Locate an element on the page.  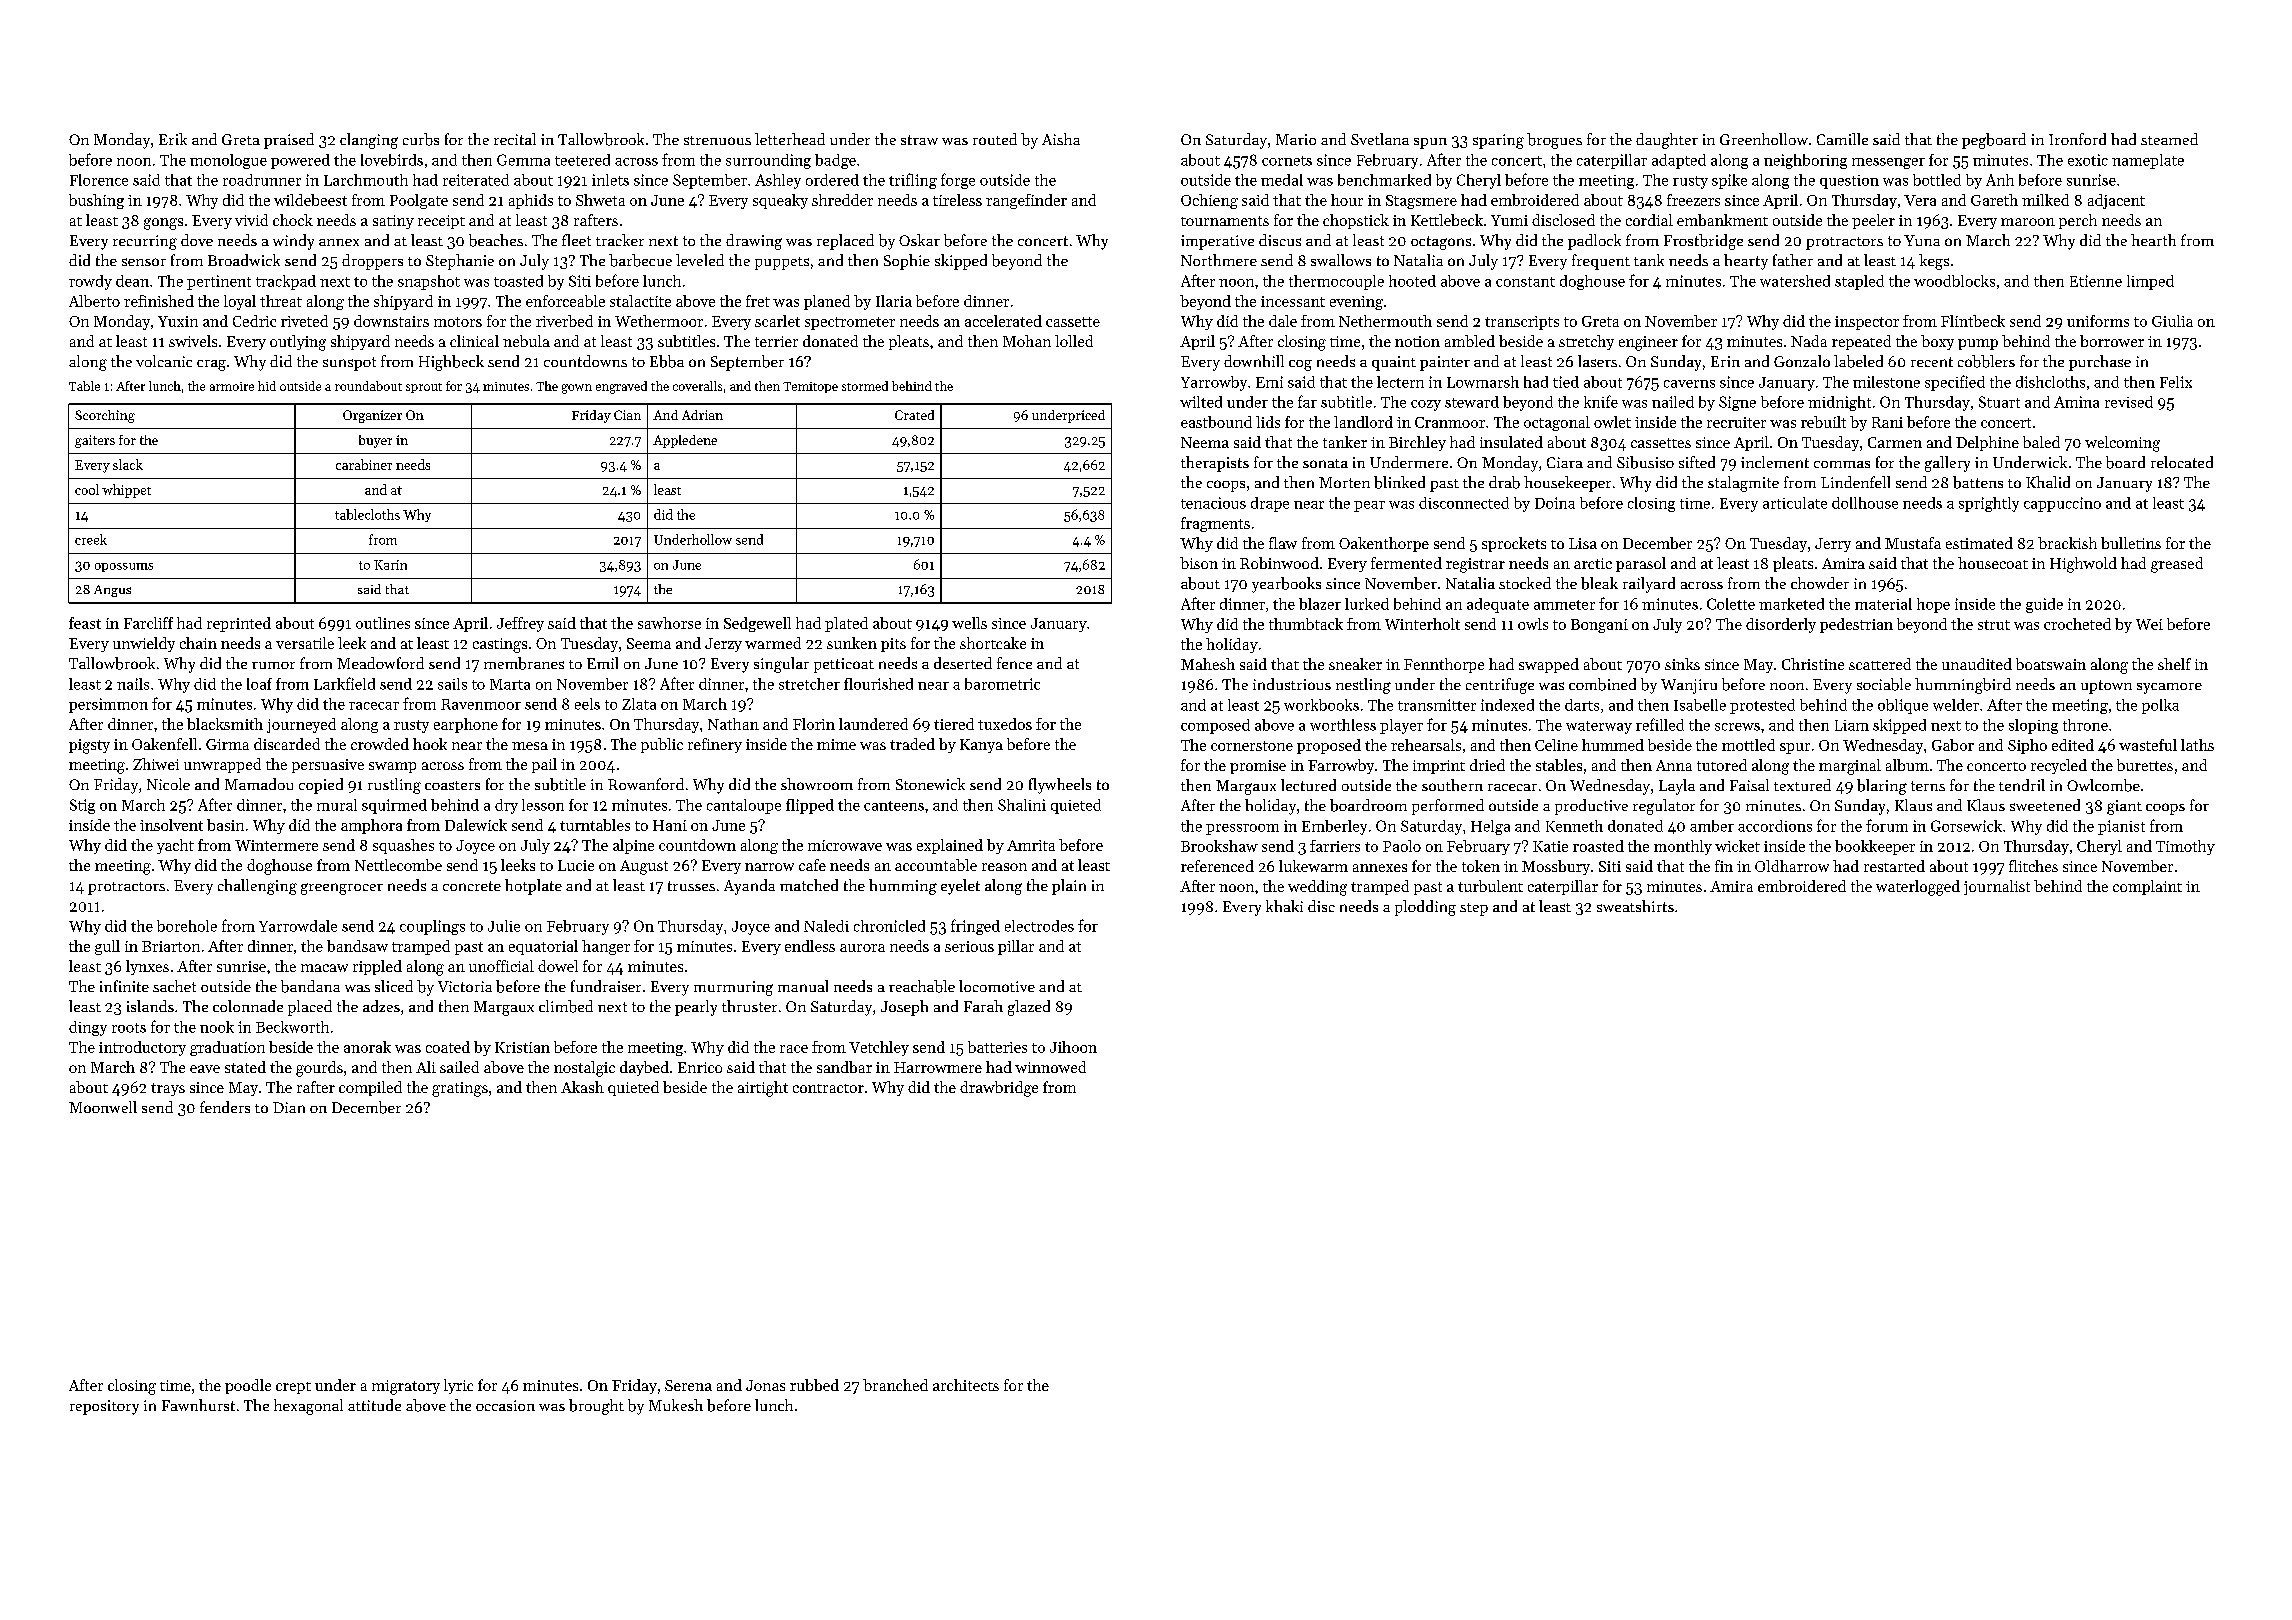
Neema is located at coordinates (1205, 442).
